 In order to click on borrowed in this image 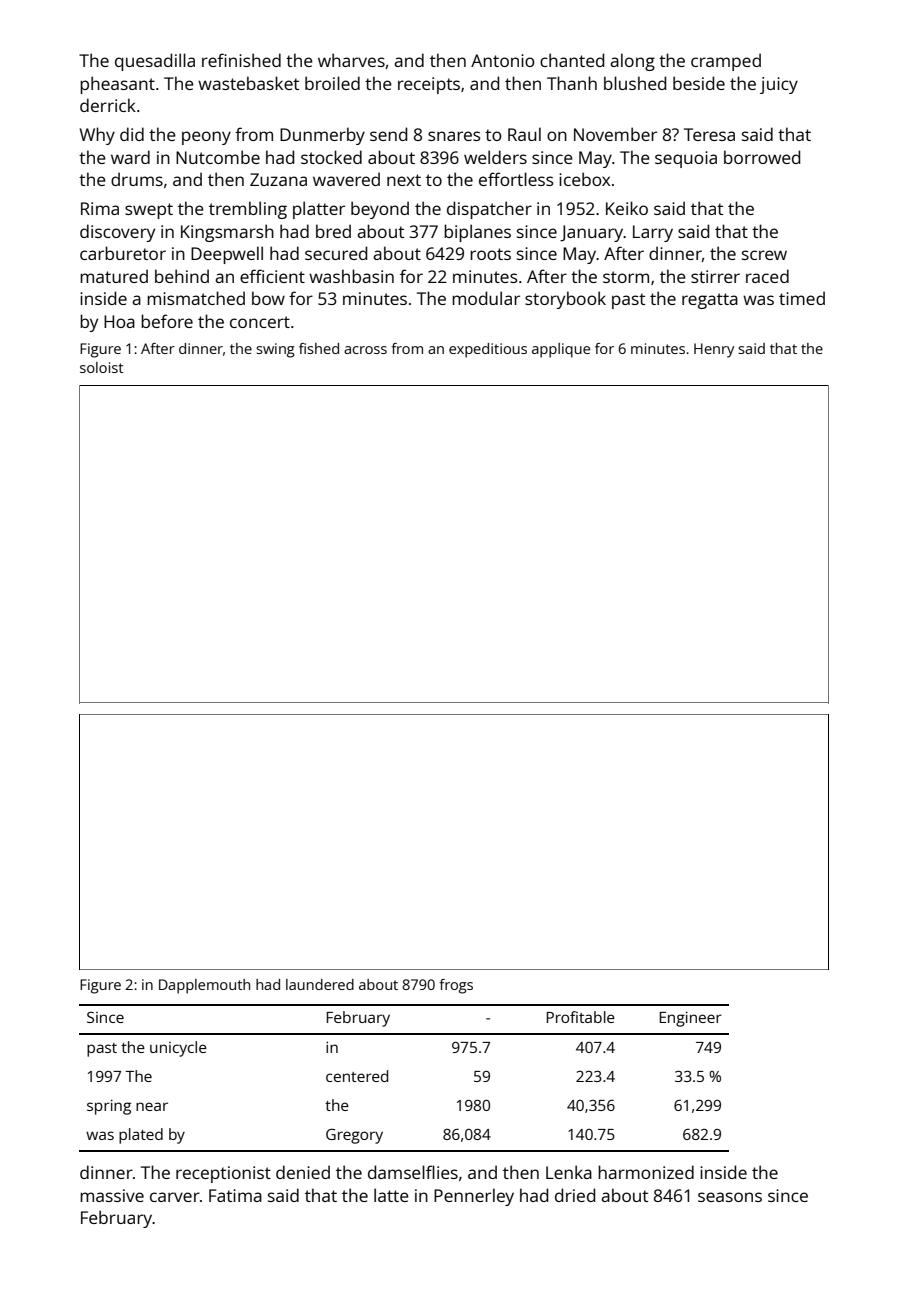, I will do `click(762, 157)`.
